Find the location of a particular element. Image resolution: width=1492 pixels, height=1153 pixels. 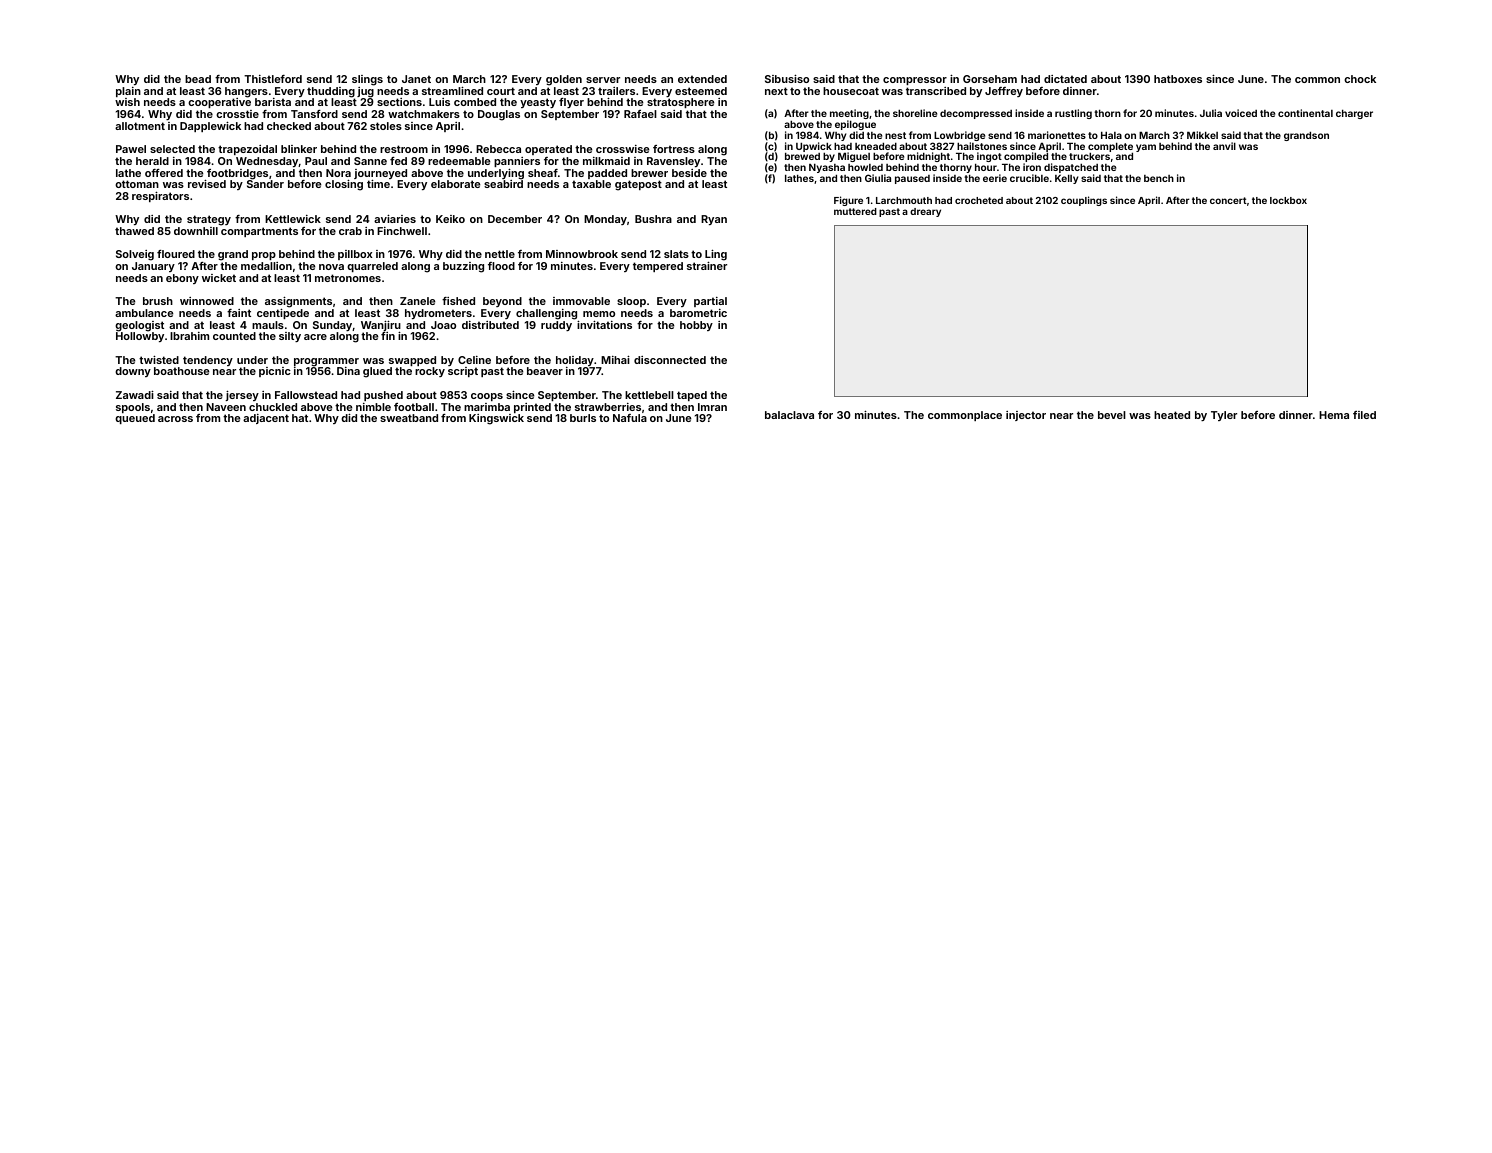

Upwick is located at coordinates (814, 147).
